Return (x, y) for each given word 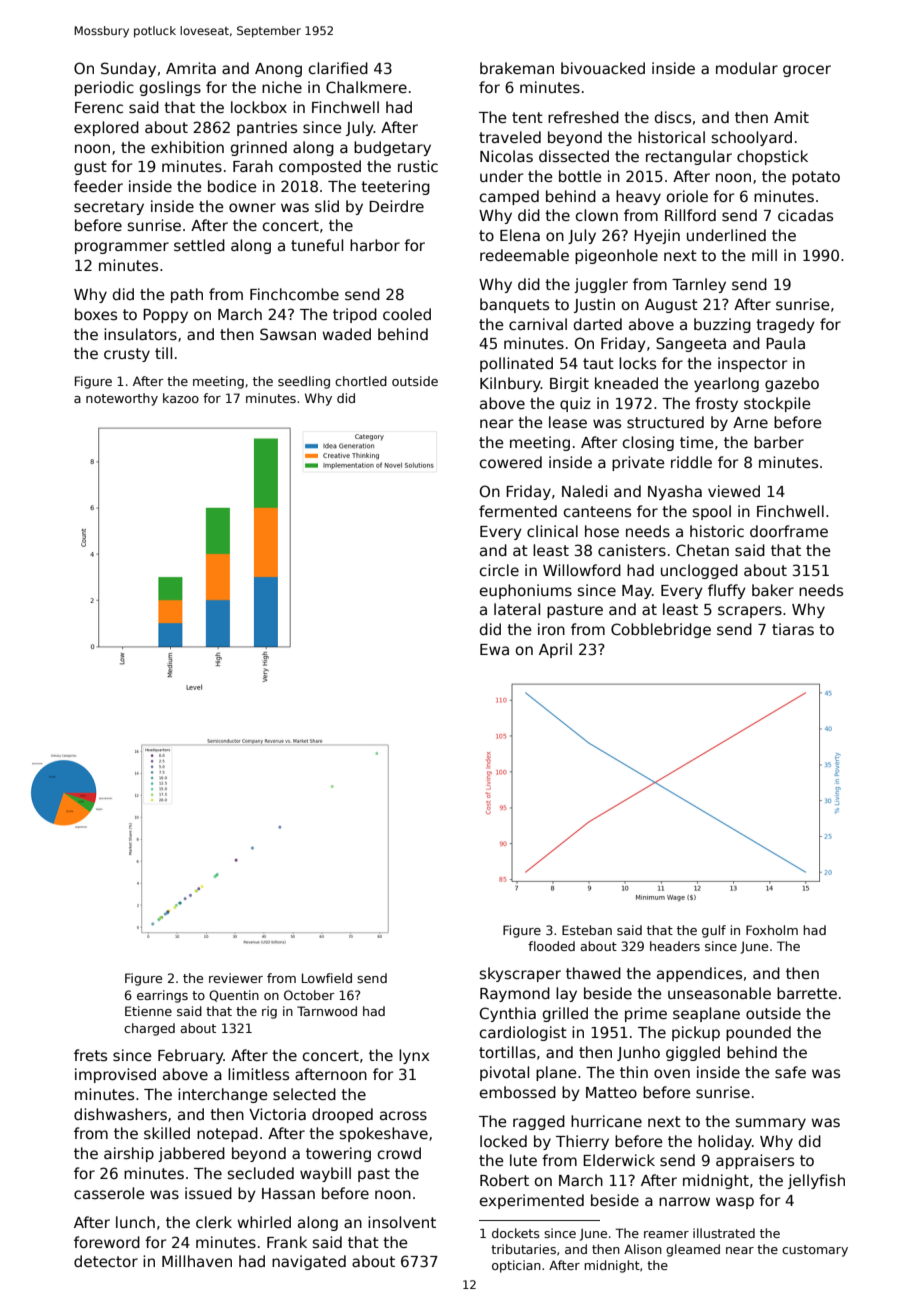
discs (673, 117)
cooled (407, 314)
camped (509, 197)
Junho (638, 1053)
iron (551, 629)
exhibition (187, 147)
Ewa (494, 649)
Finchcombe (294, 294)
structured (665, 422)
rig (269, 1012)
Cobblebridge (661, 630)
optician (516, 1266)
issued (208, 1193)
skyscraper (520, 974)
